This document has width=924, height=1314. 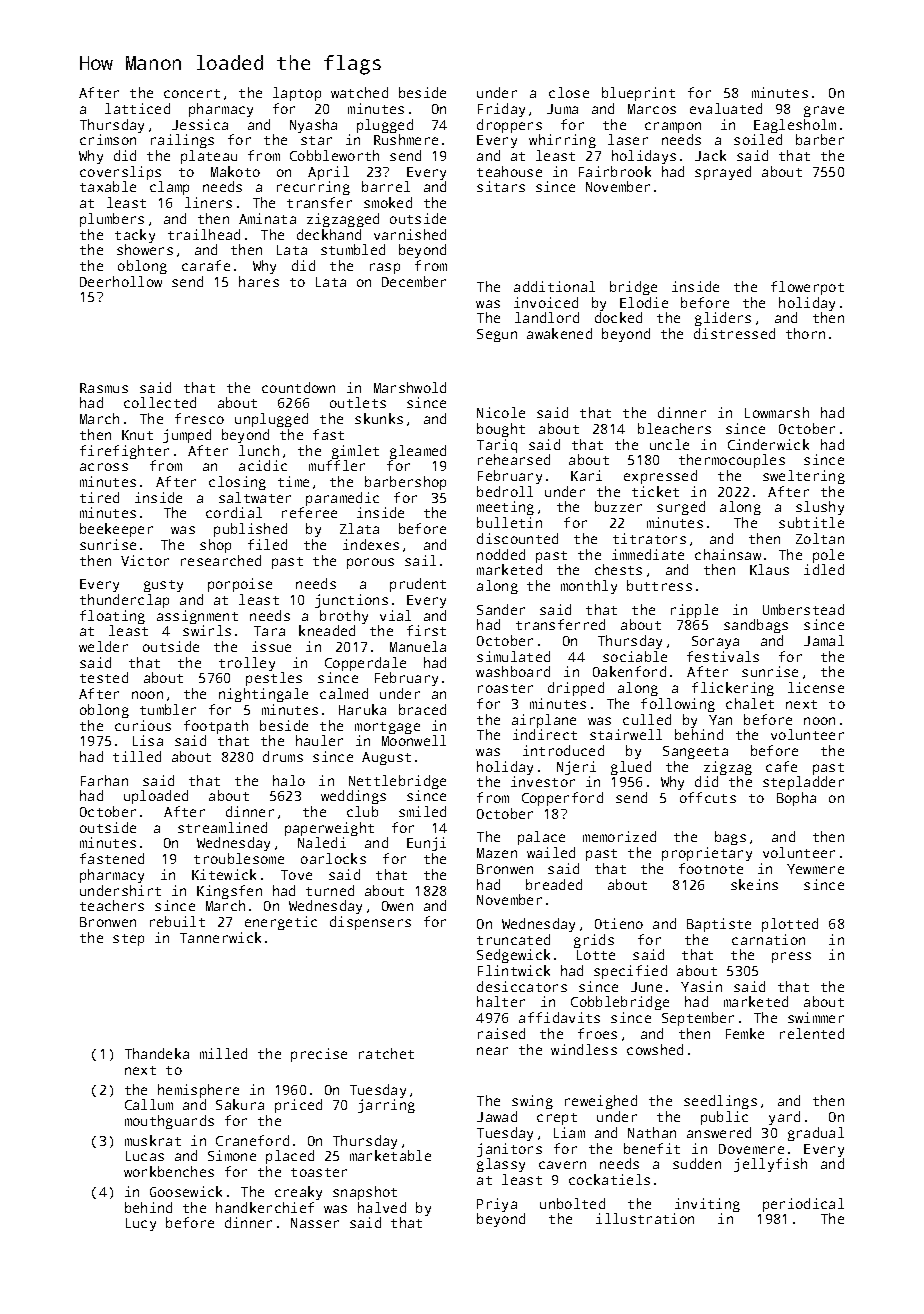 I want to click on memorized, so click(x=619, y=836).
